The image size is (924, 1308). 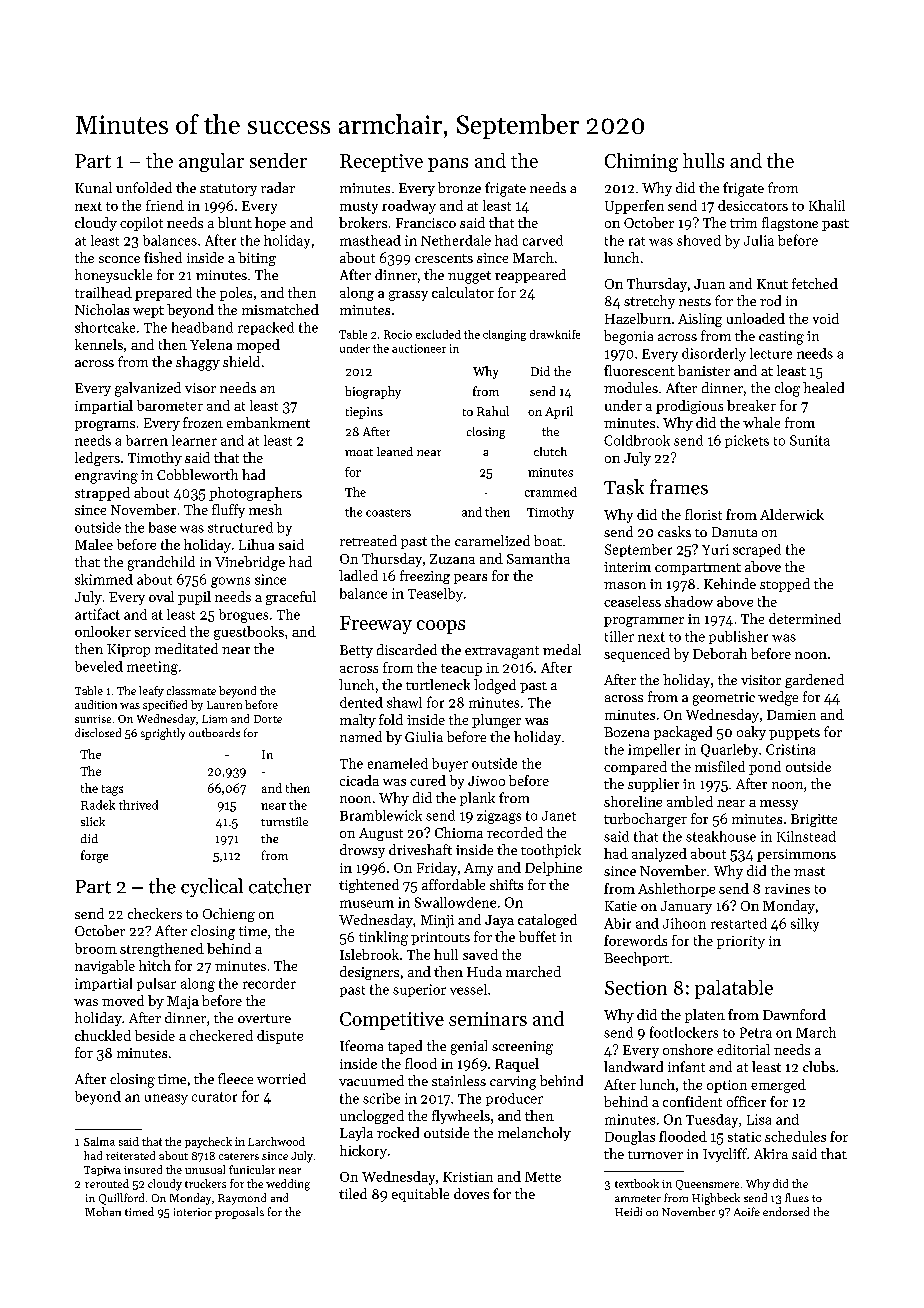 I want to click on radar, so click(x=278, y=187).
